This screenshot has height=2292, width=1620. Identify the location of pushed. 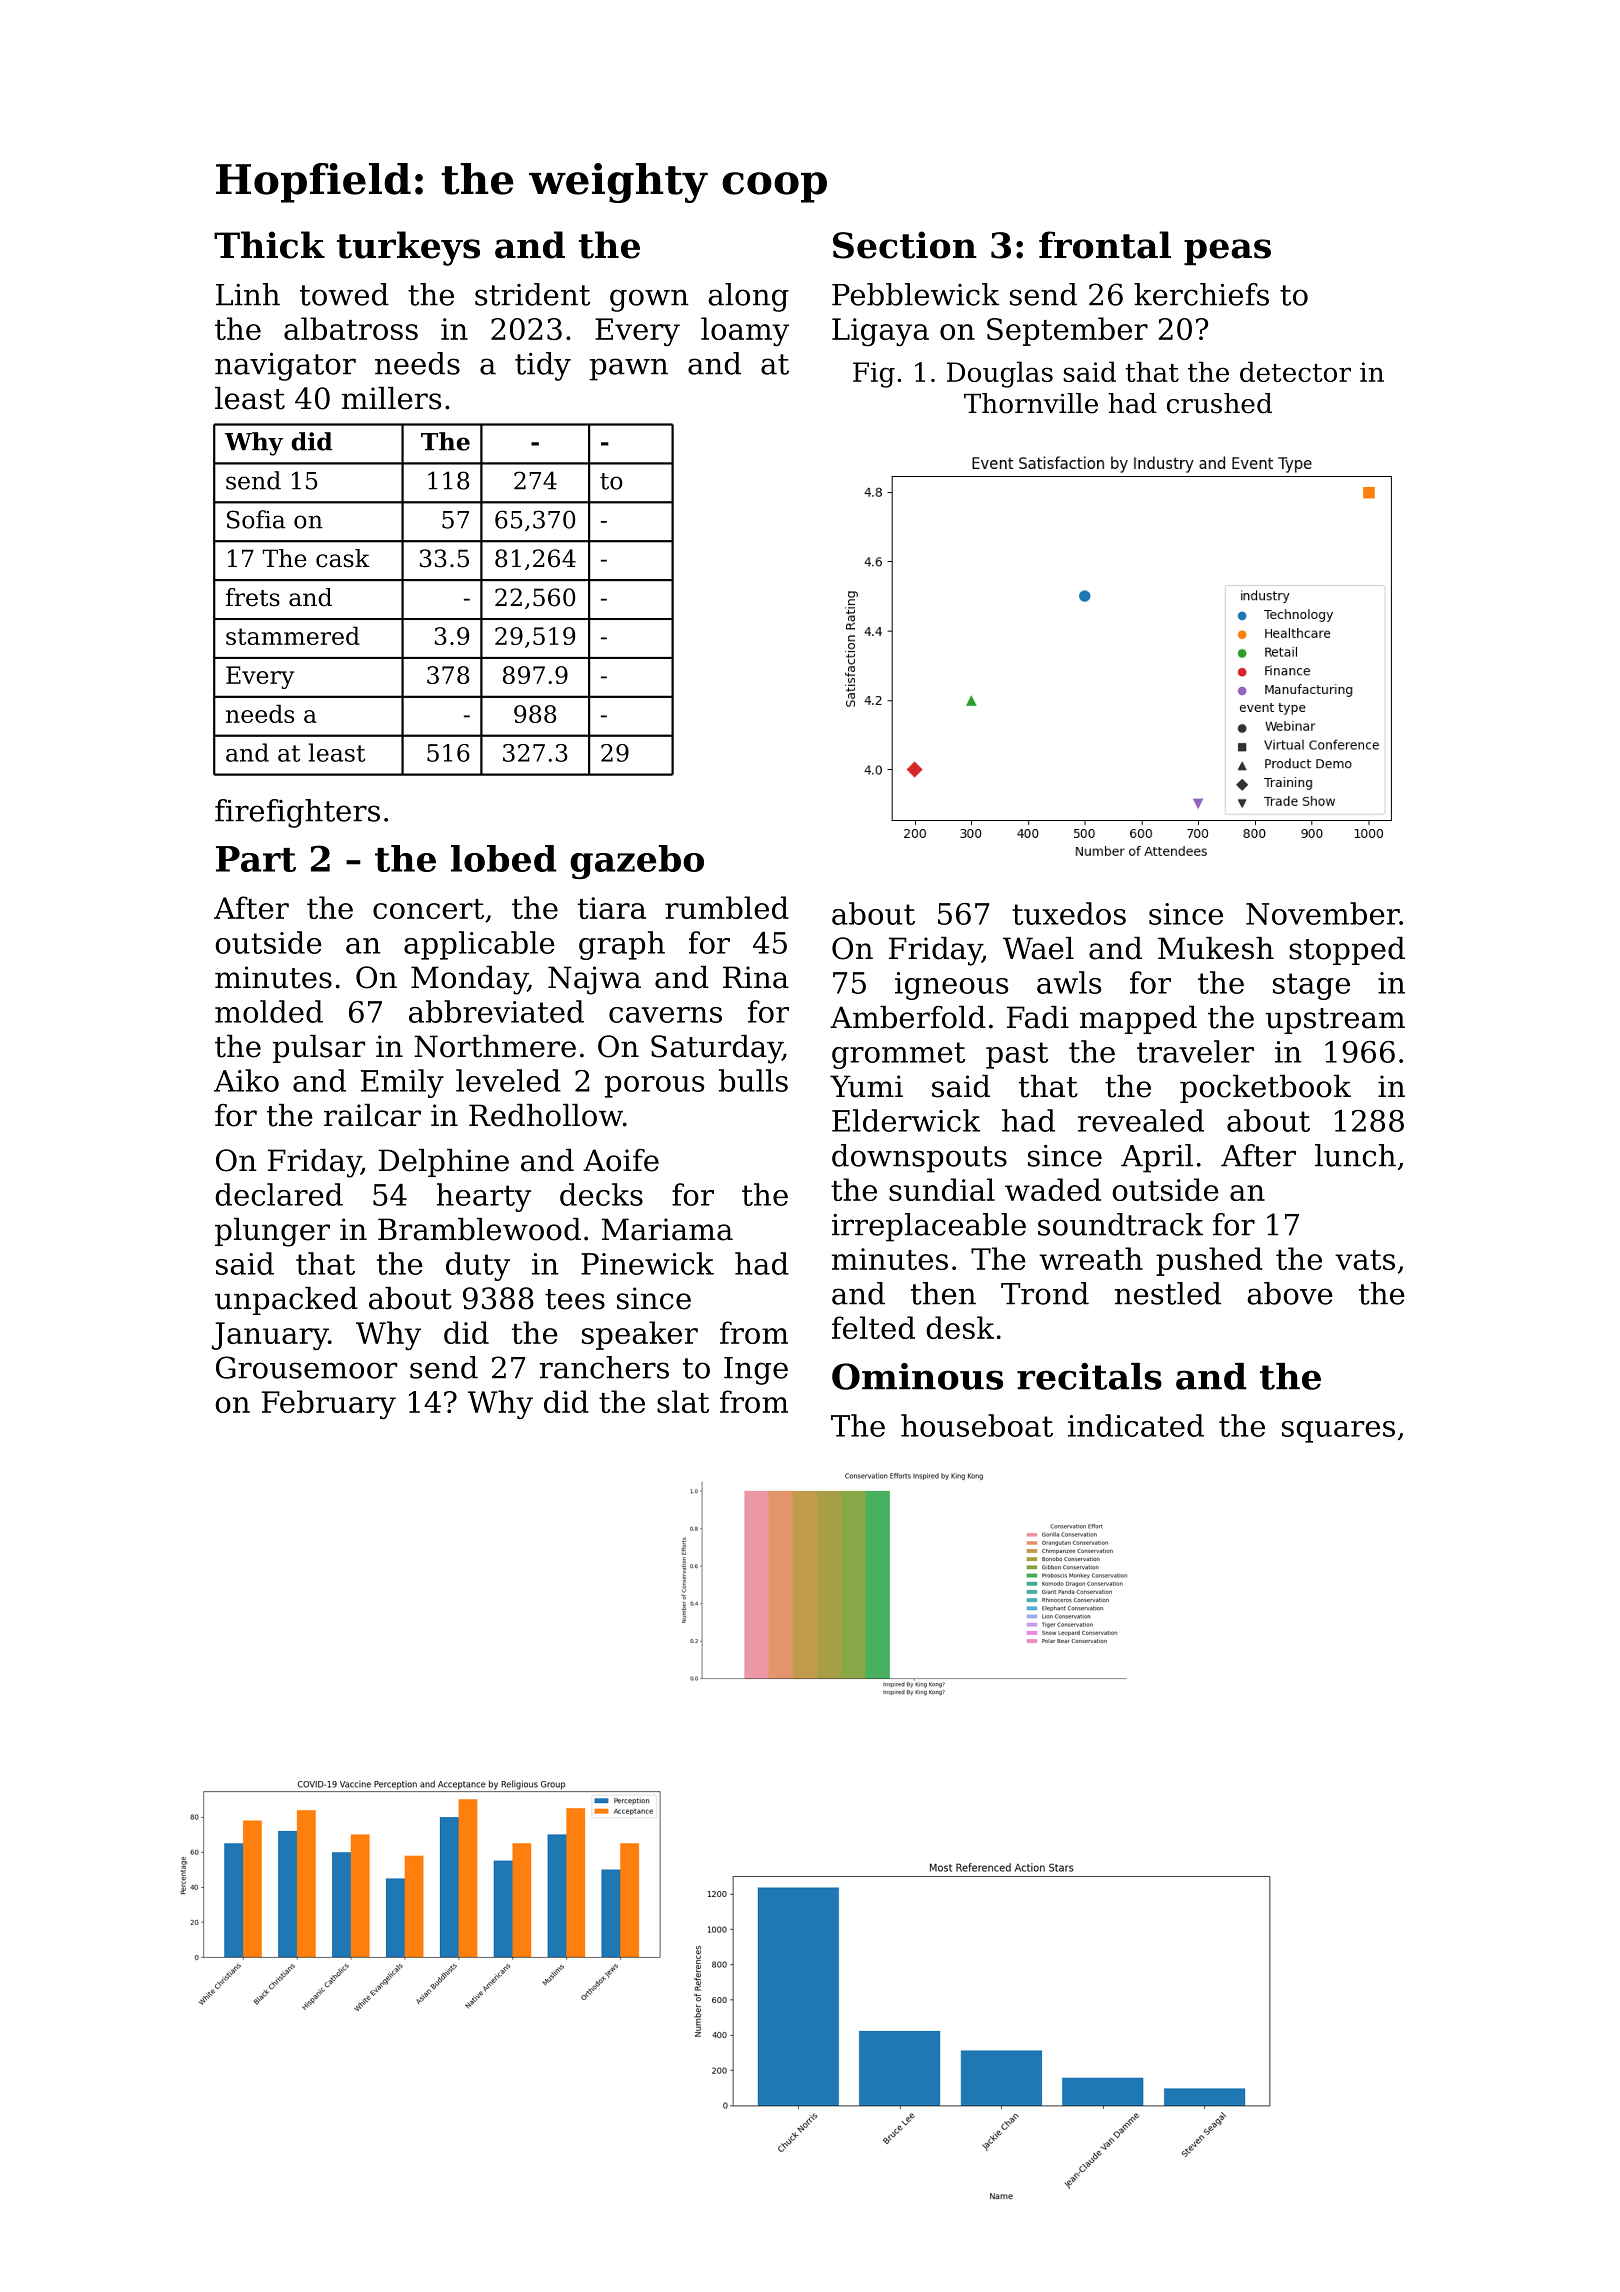
(1209, 1261).
